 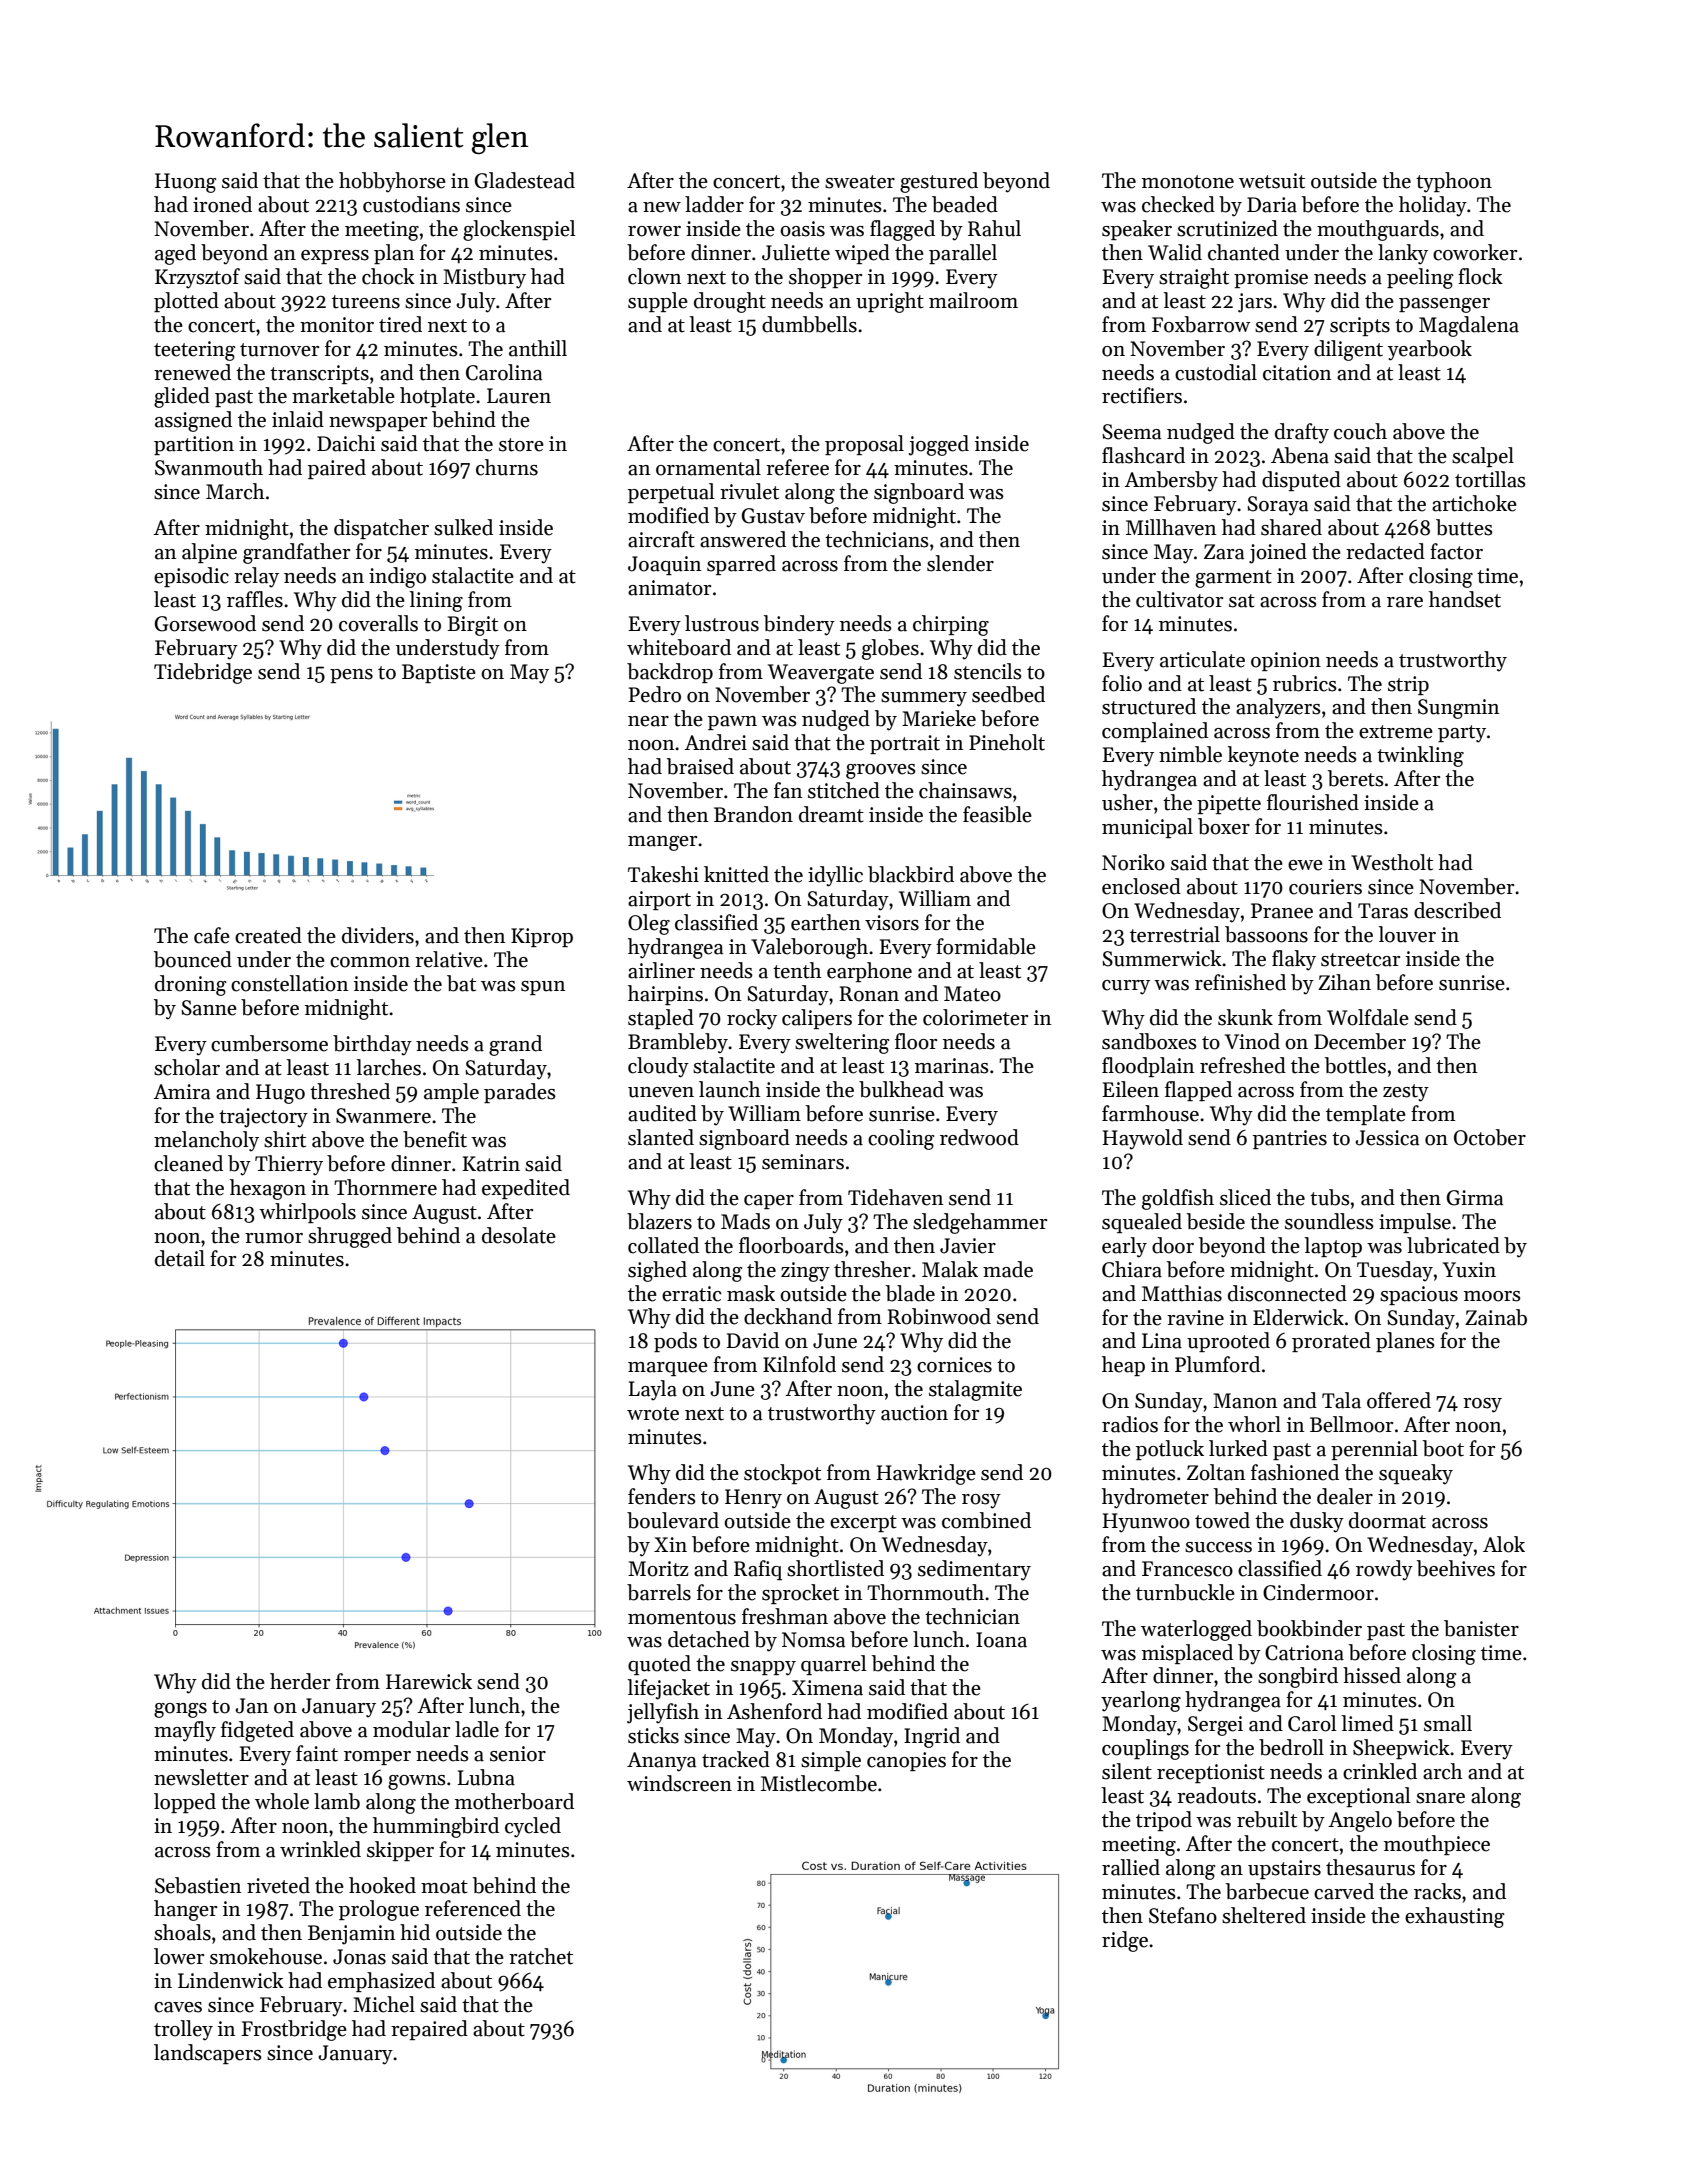 I want to click on zesty, so click(x=1406, y=1093).
